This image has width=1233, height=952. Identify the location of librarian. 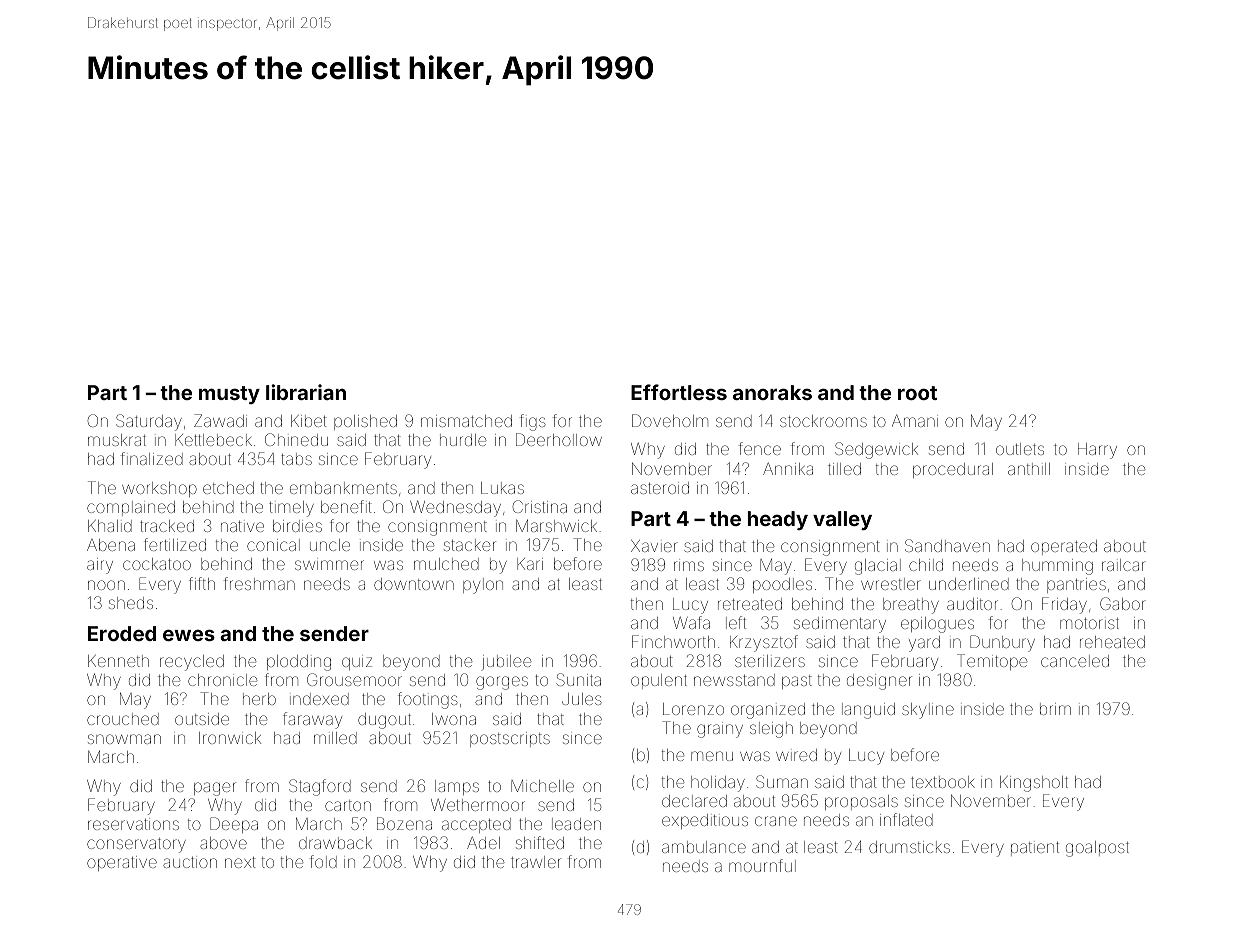
(306, 392).
